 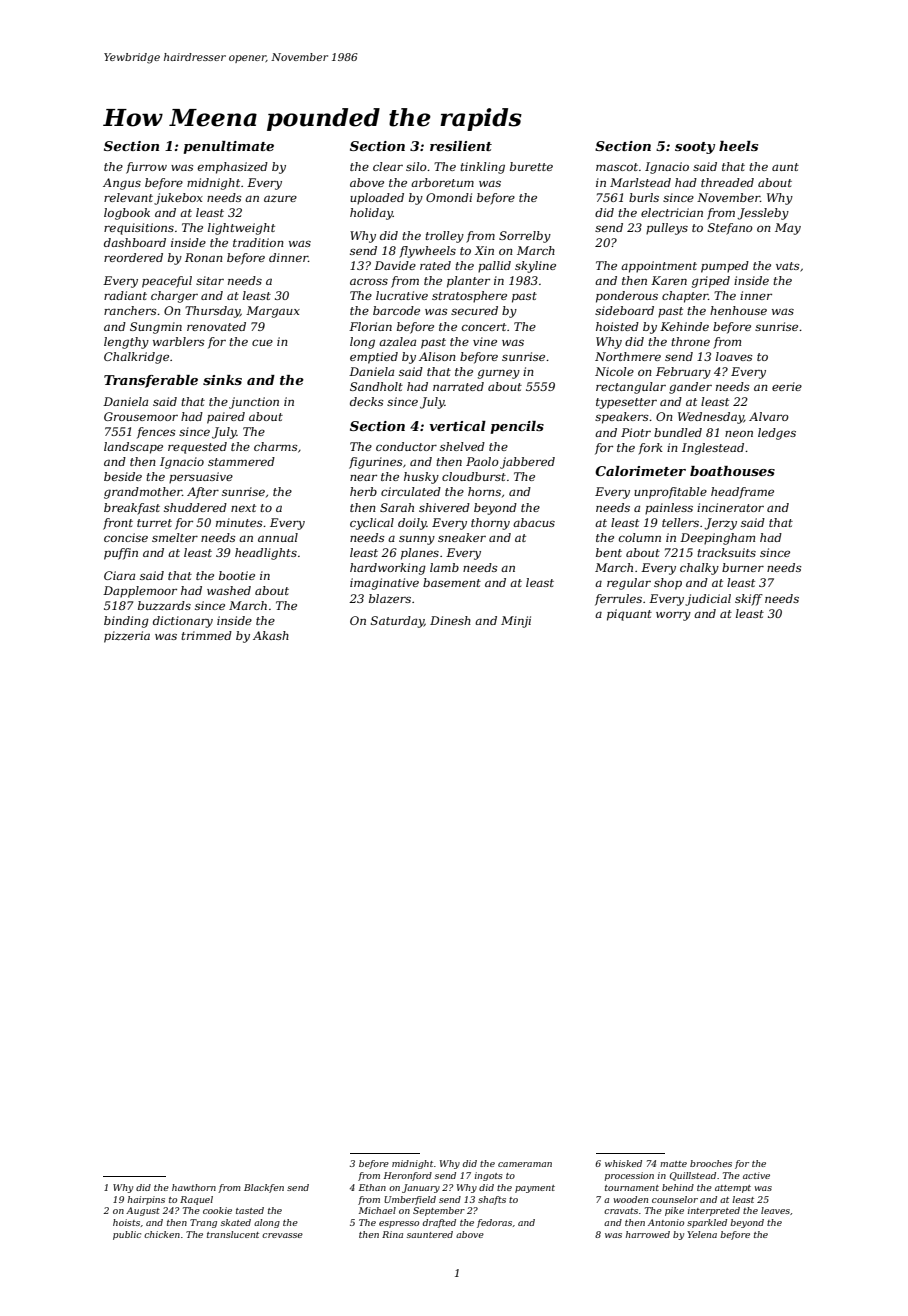 I want to click on Karen, so click(x=669, y=280).
